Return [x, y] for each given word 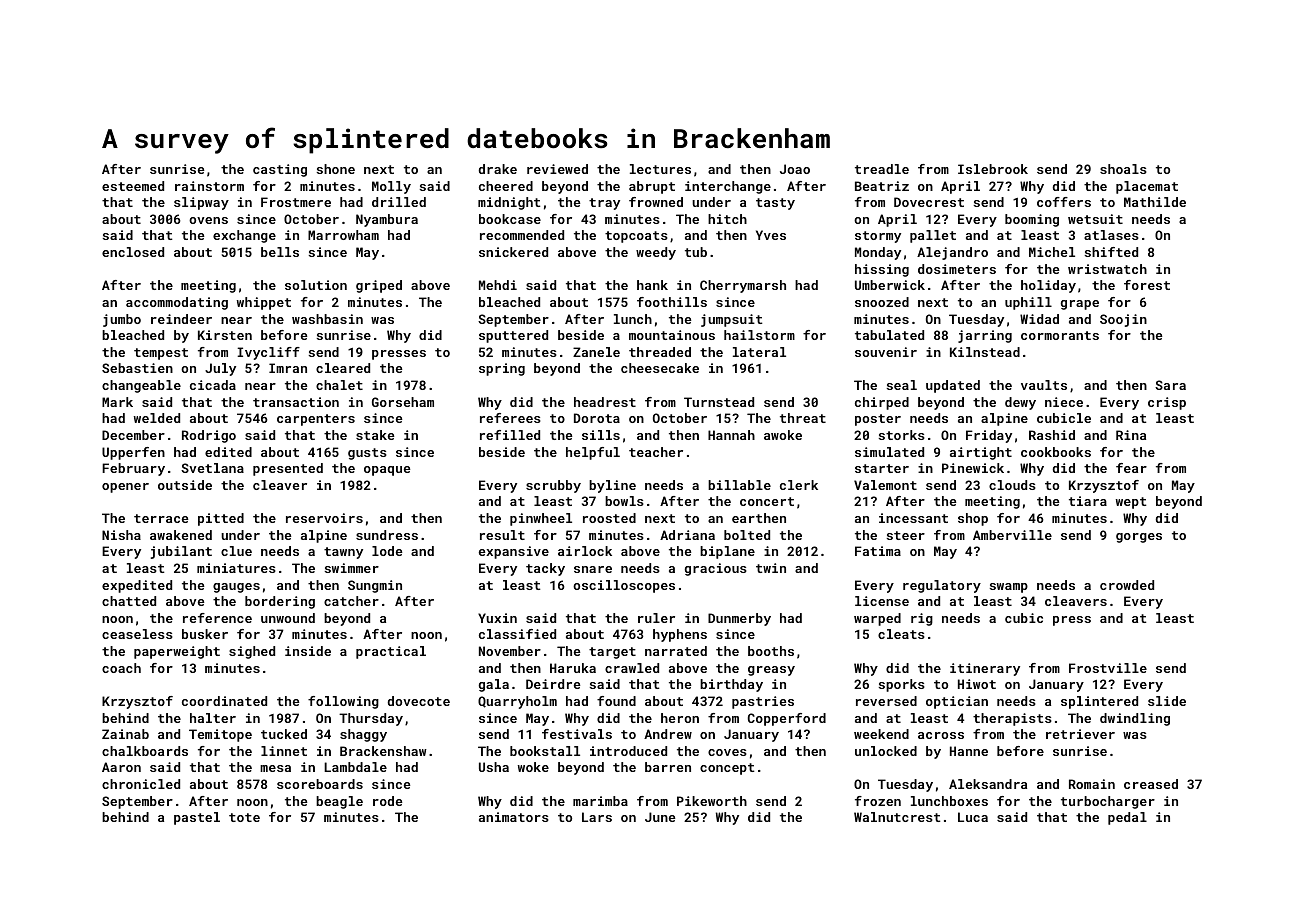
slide [1167, 701]
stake [375, 435]
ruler [656, 618]
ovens [208, 220]
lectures [660, 169]
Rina [1131, 435]
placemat [1147, 187]
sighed [252, 652]
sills [601, 435]
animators [514, 817]
